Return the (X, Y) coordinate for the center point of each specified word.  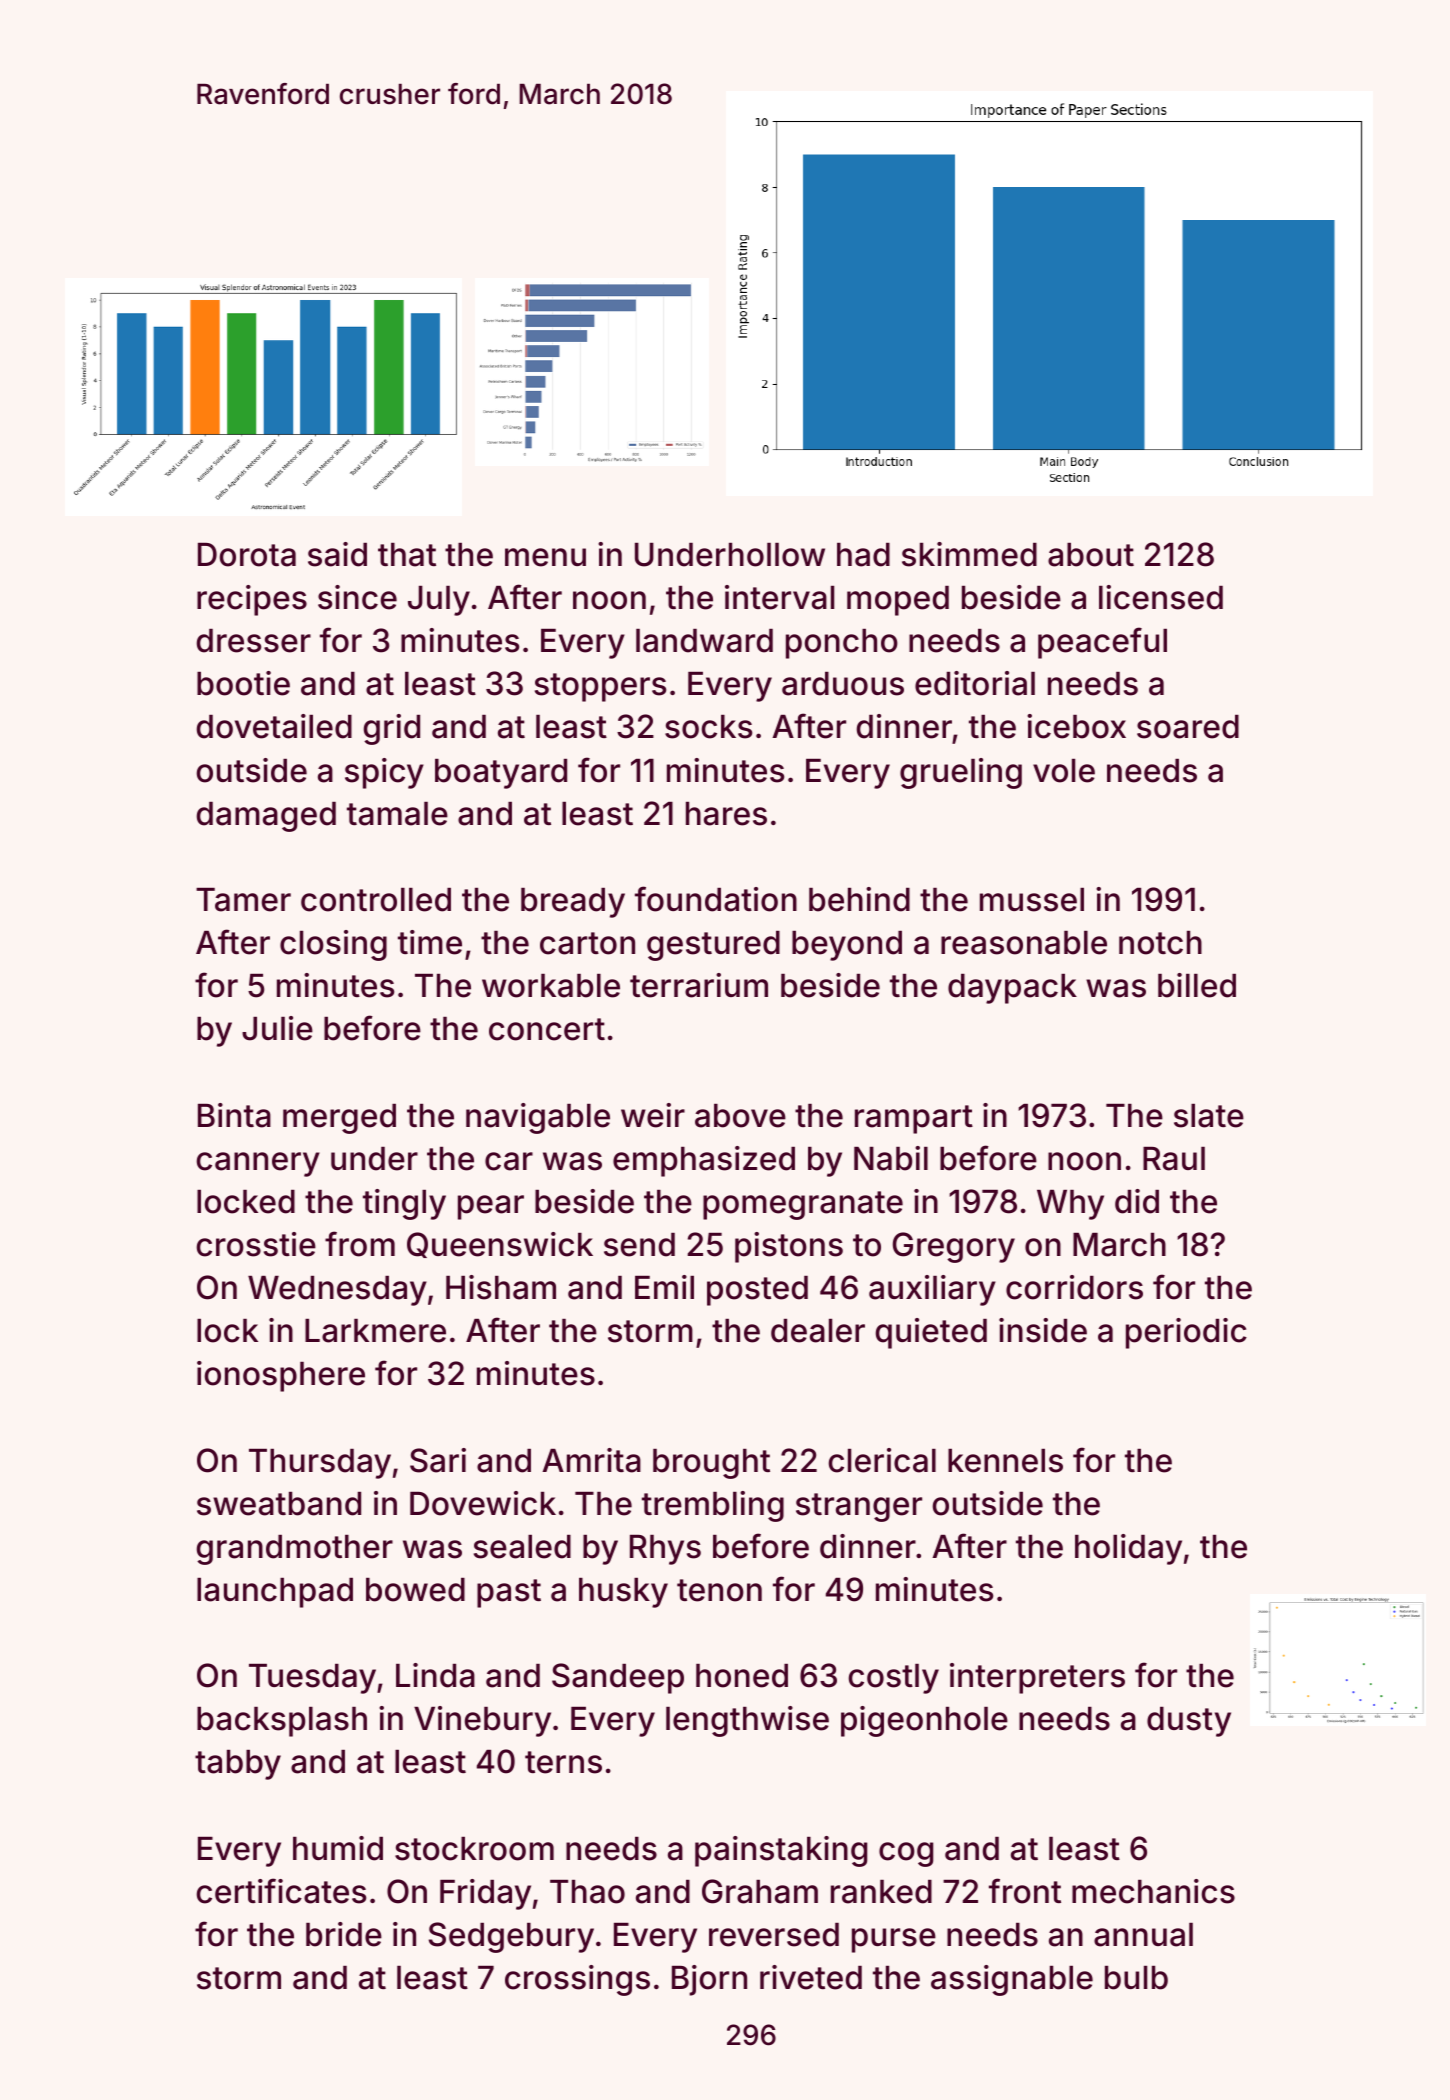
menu (545, 557)
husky (623, 1593)
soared (1188, 727)
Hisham (501, 1287)
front (1025, 1891)
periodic (1186, 1333)
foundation (716, 899)
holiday (1128, 1549)
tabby (238, 1765)
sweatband (279, 1504)
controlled (376, 900)
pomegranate (803, 1205)
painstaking (781, 1851)
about (1091, 555)
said (337, 554)
